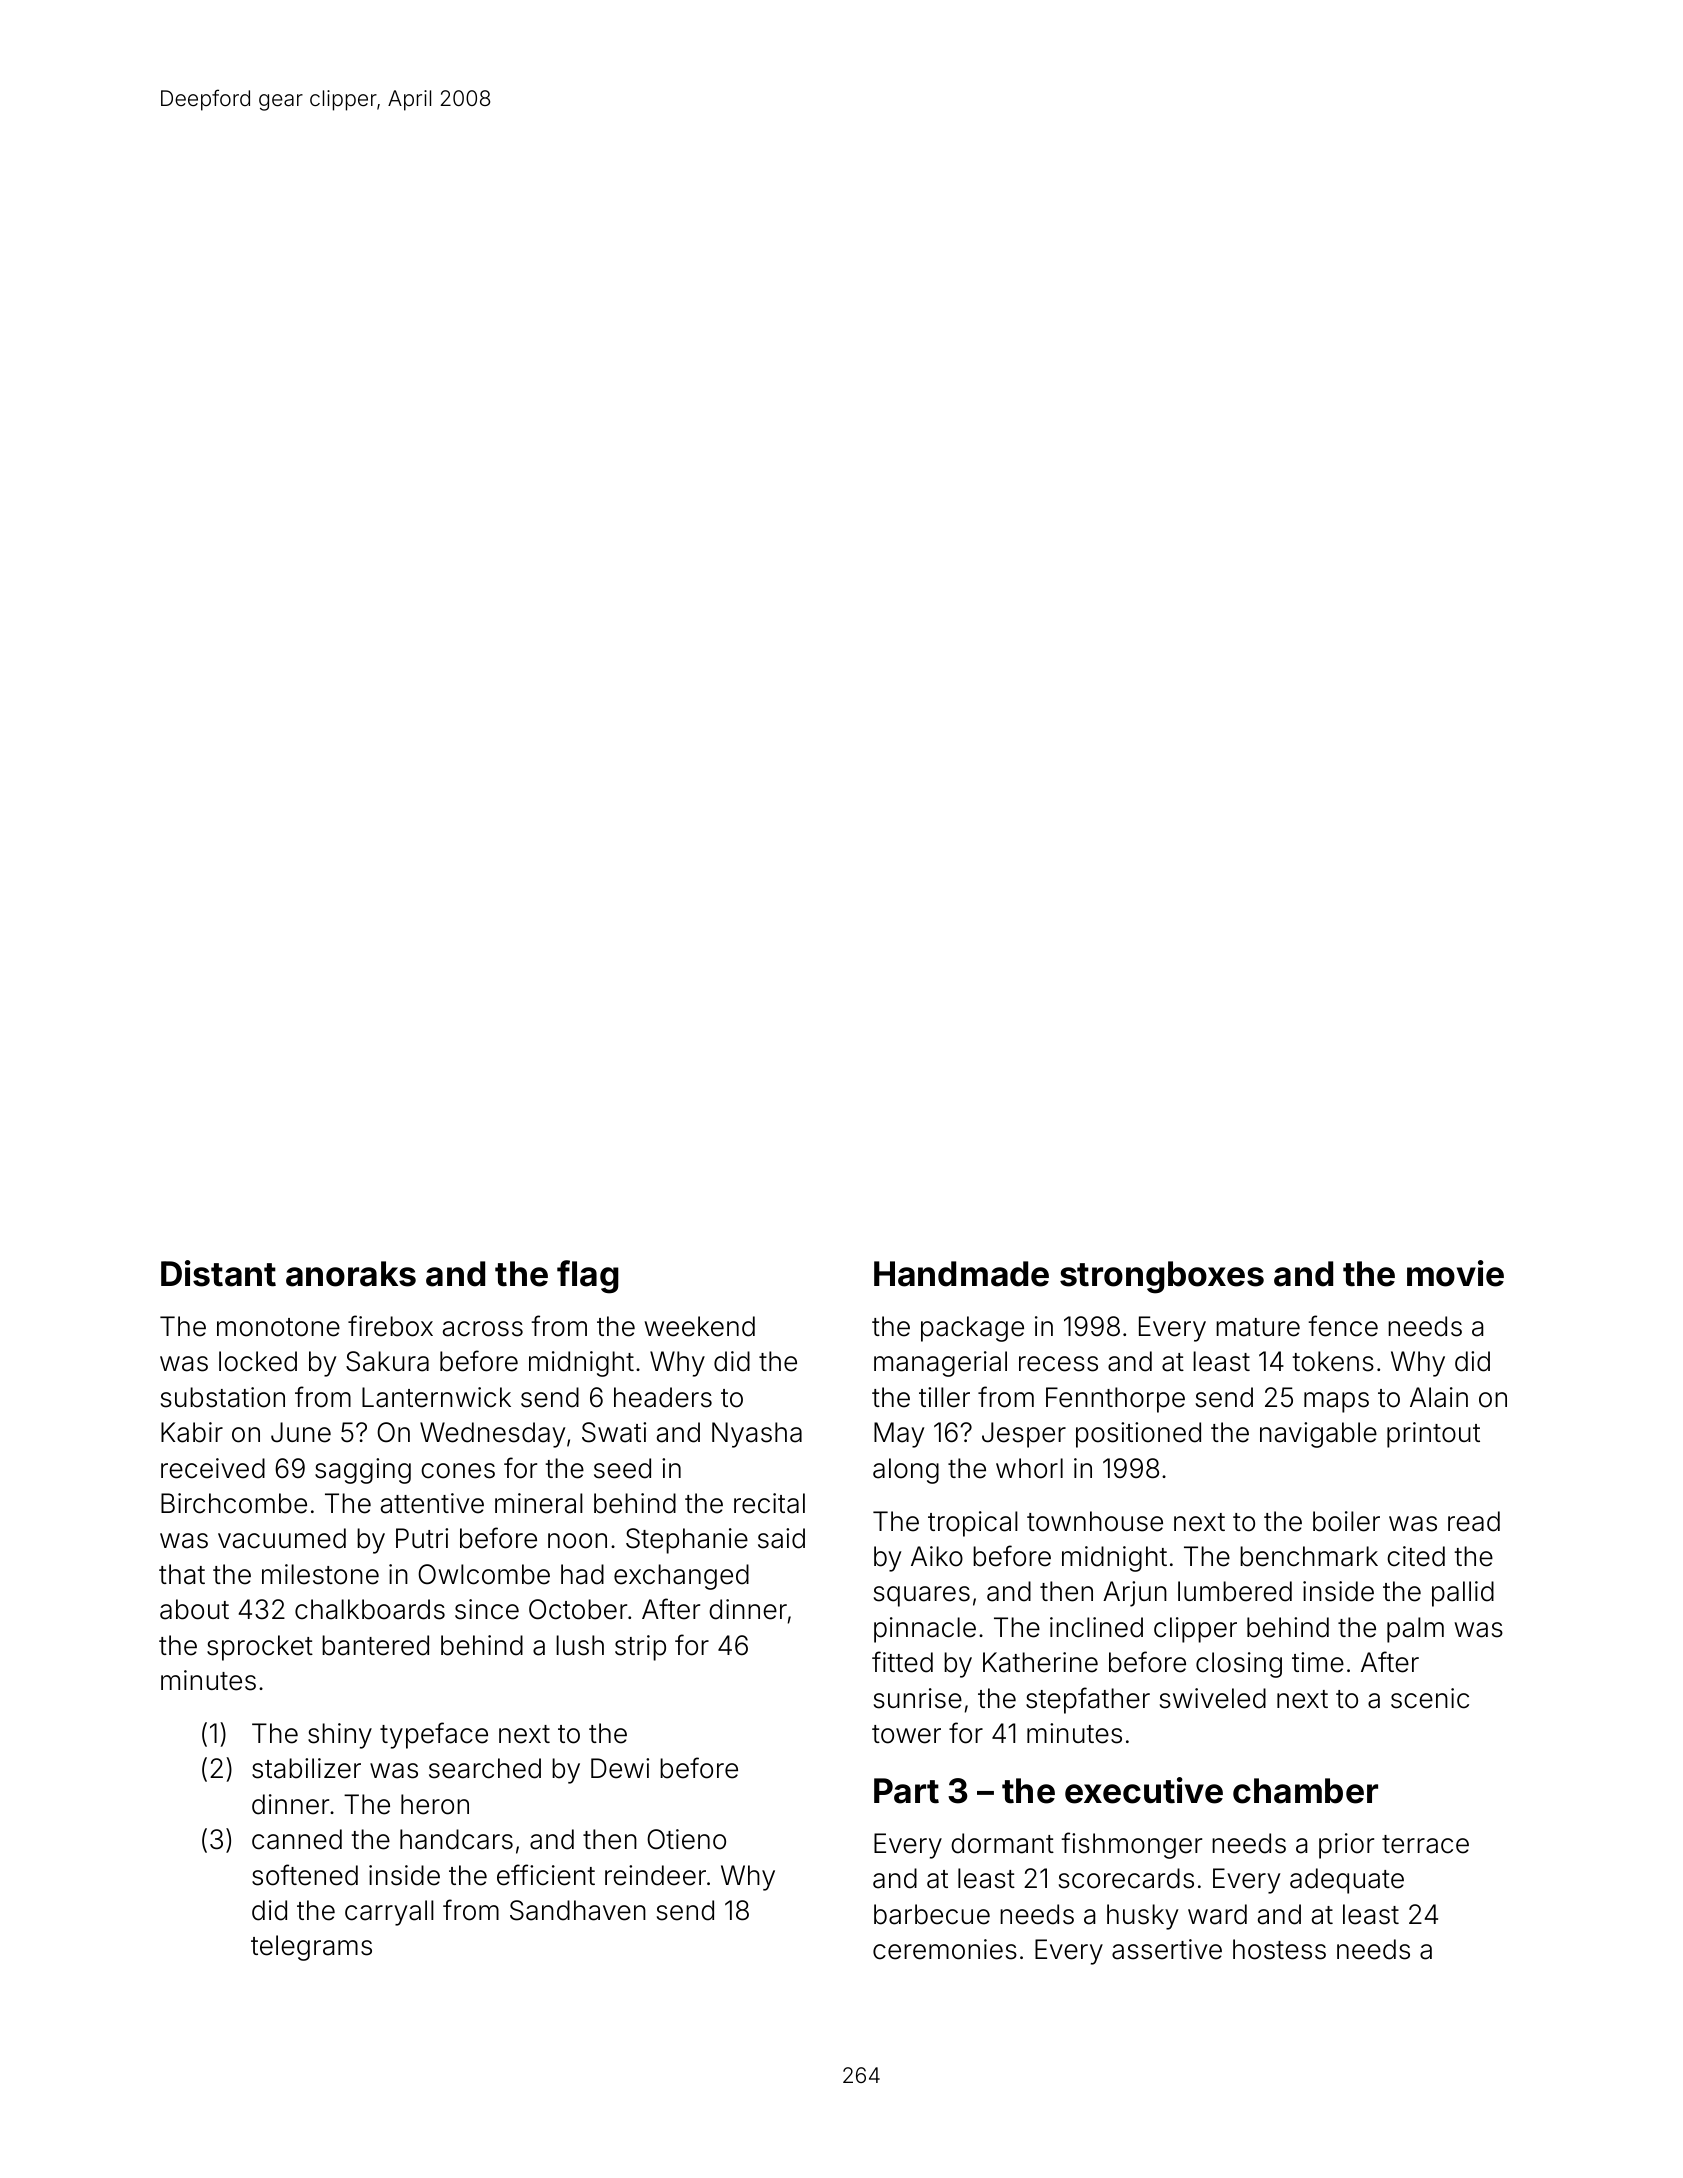 The width and height of the image is (1683, 2178). I want to click on Birchcombe, so click(234, 1503).
